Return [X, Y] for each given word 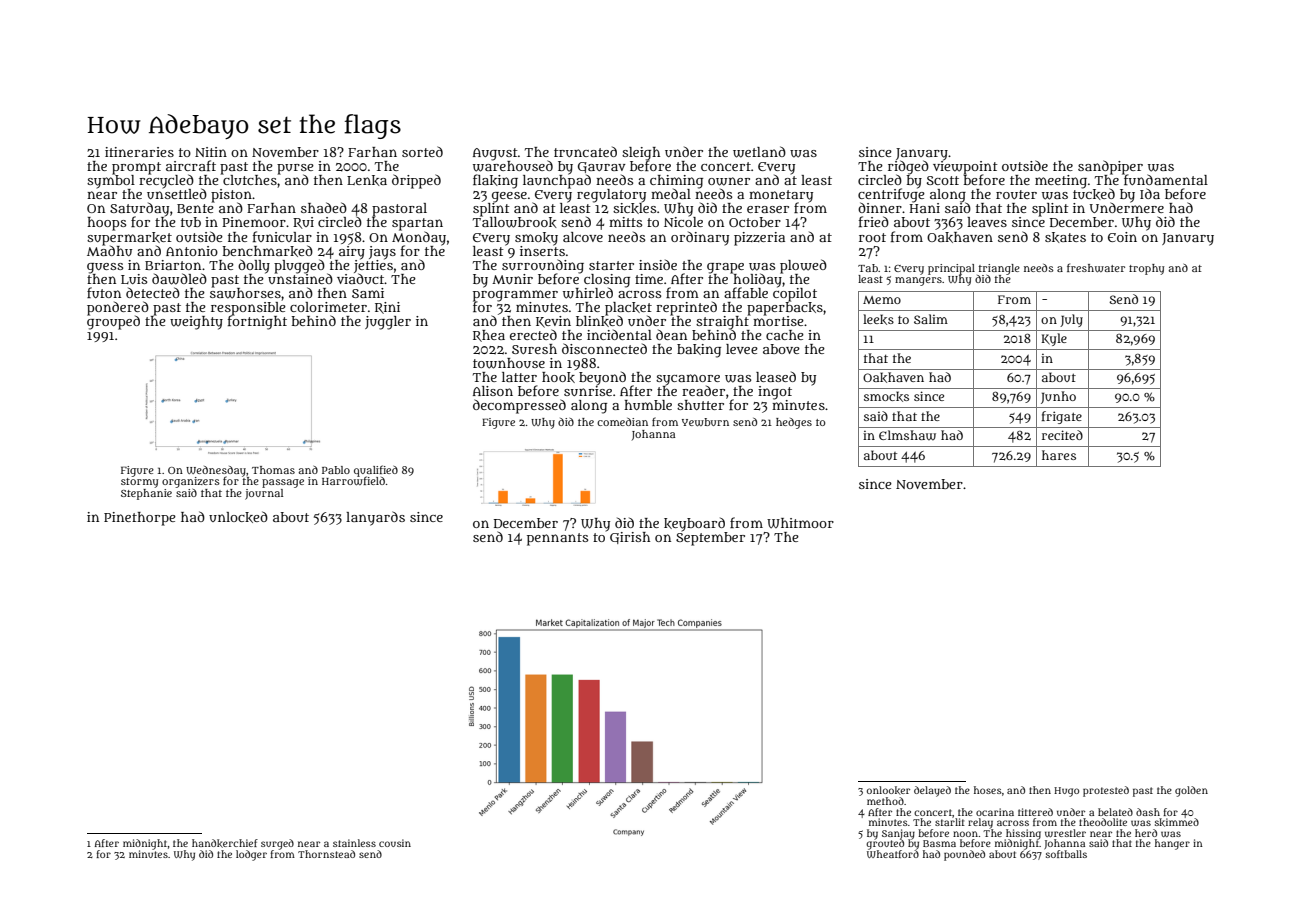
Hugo [1066, 792]
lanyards [375, 518]
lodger [251, 855]
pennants [557, 539]
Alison [493, 391]
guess [105, 268]
